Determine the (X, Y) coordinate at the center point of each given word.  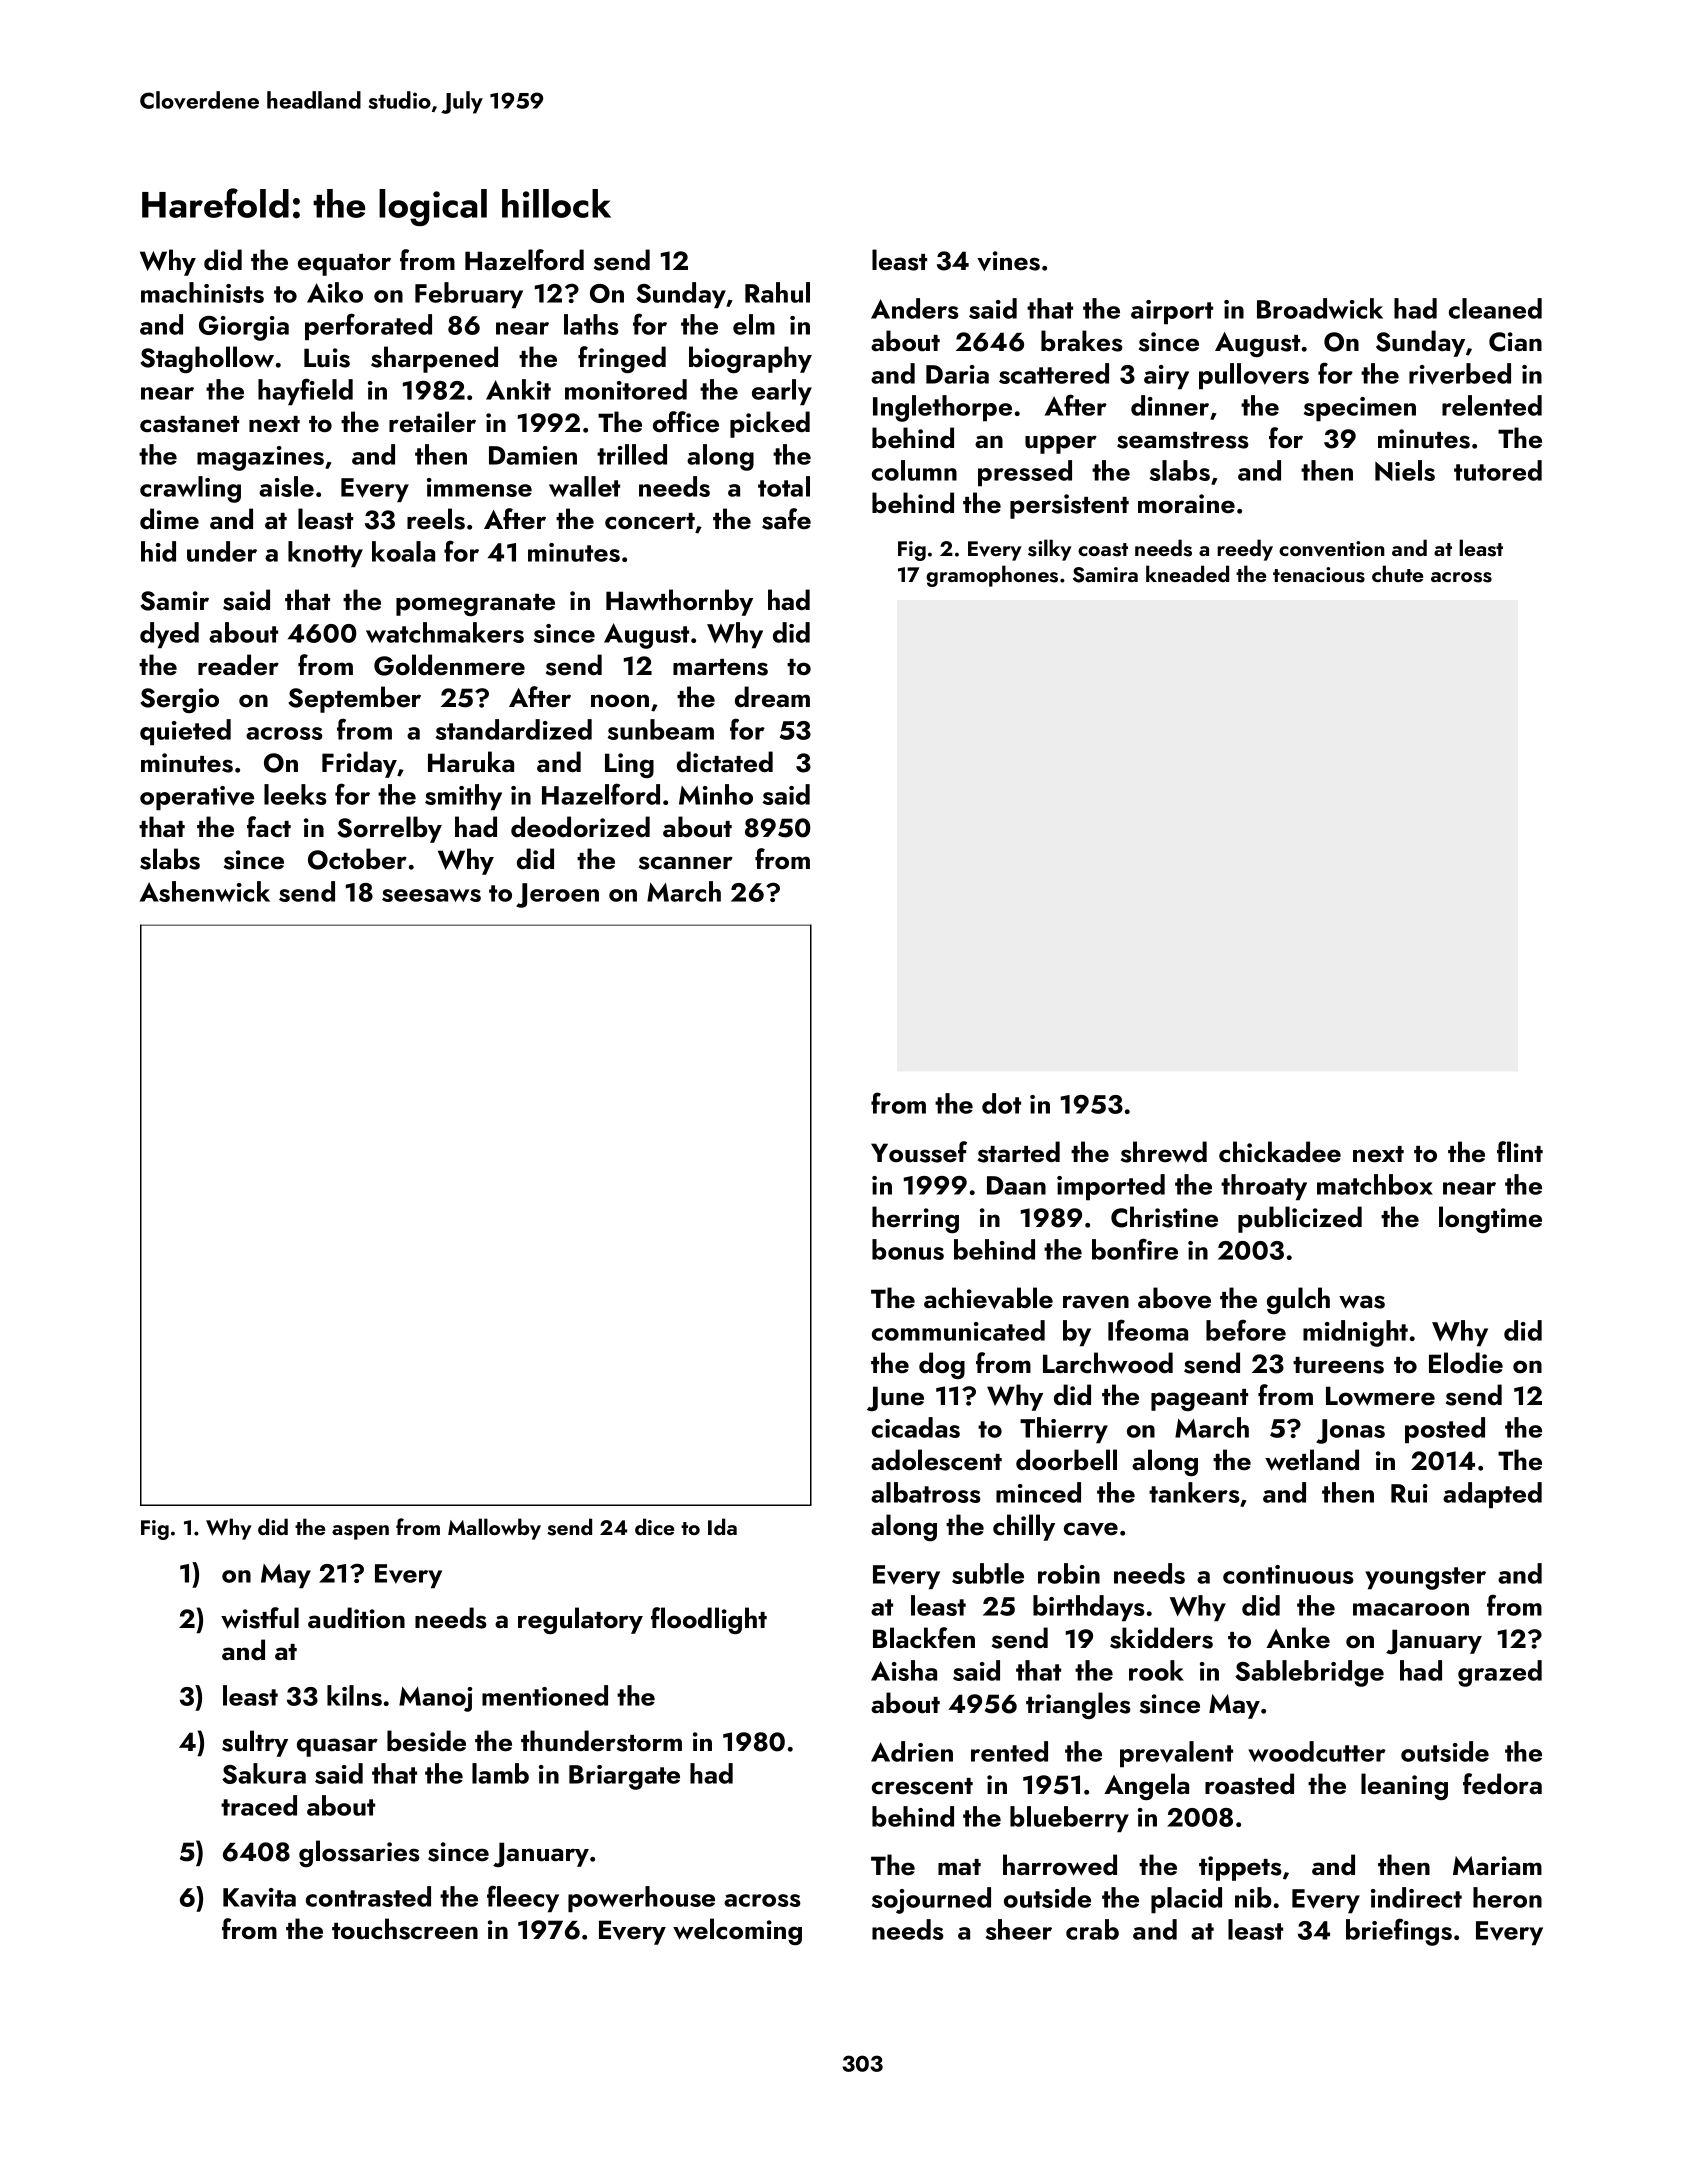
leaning (1404, 1786)
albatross (926, 1492)
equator (344, 265)
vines (1008, 261)
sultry (255, 1743)
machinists (202, 292)
